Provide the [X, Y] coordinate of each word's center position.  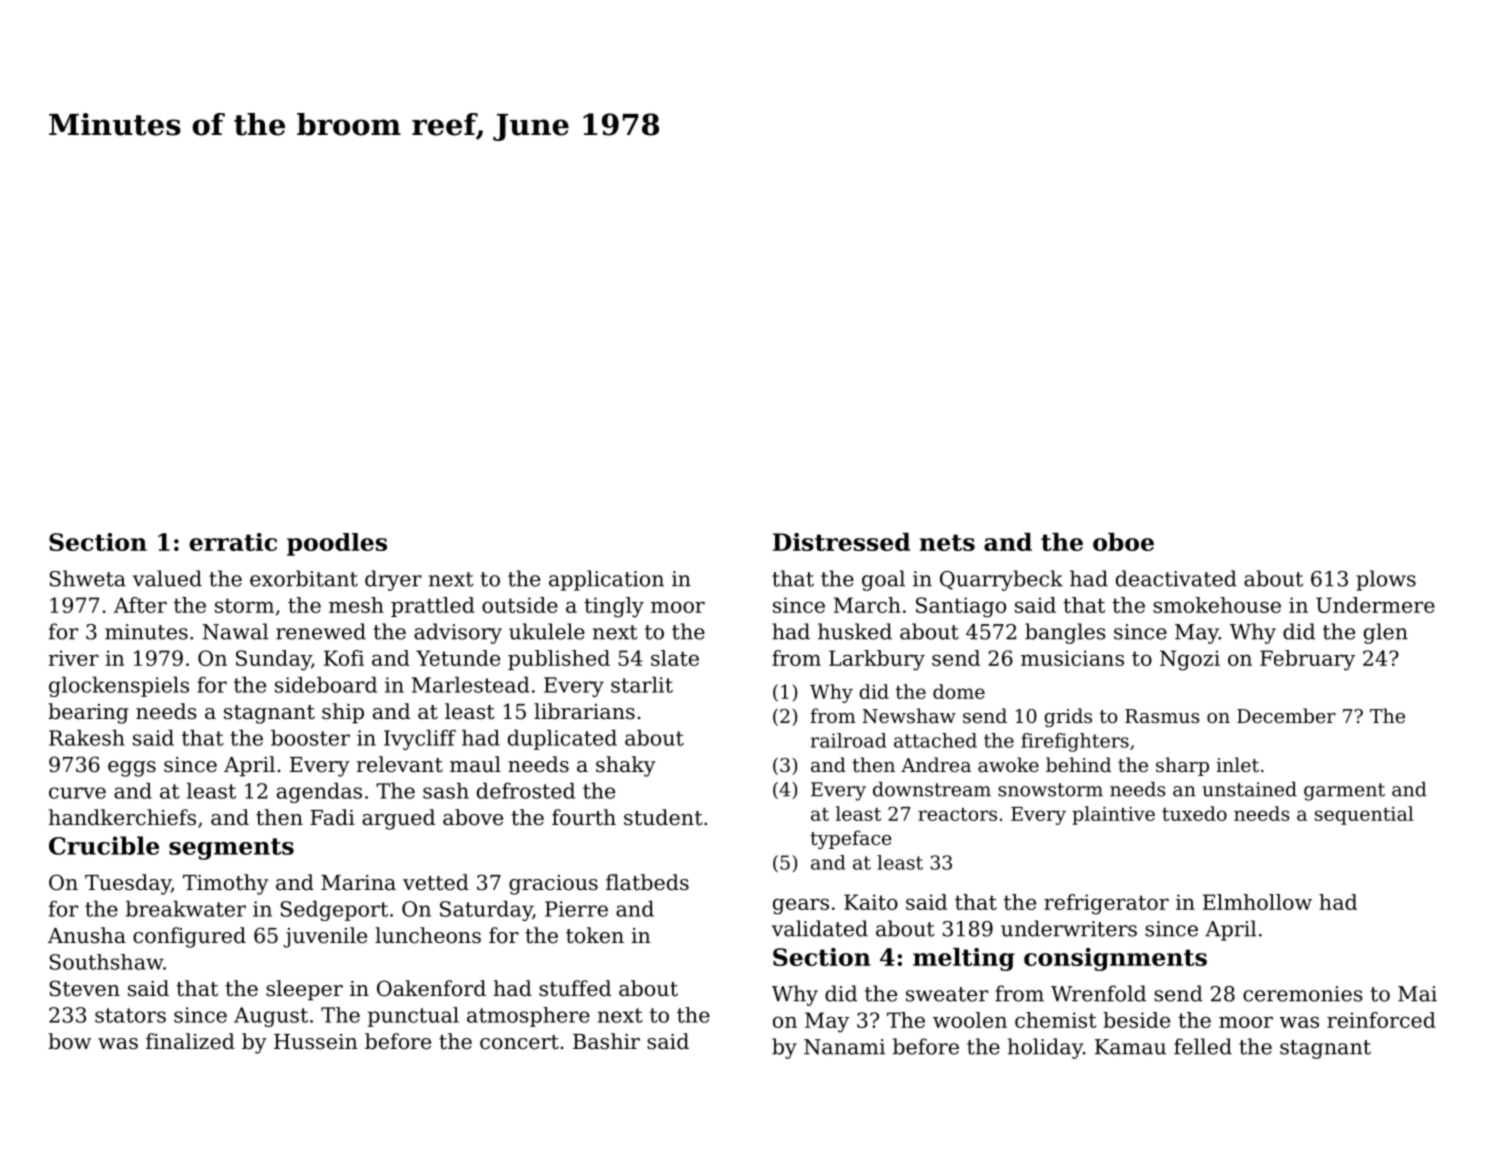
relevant [400, 764]
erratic [233, 542]
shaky [626, 766]
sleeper [304, 990]
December [1286, 715]
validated [820, 928]
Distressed [841, 542]
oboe [1123, 542]
